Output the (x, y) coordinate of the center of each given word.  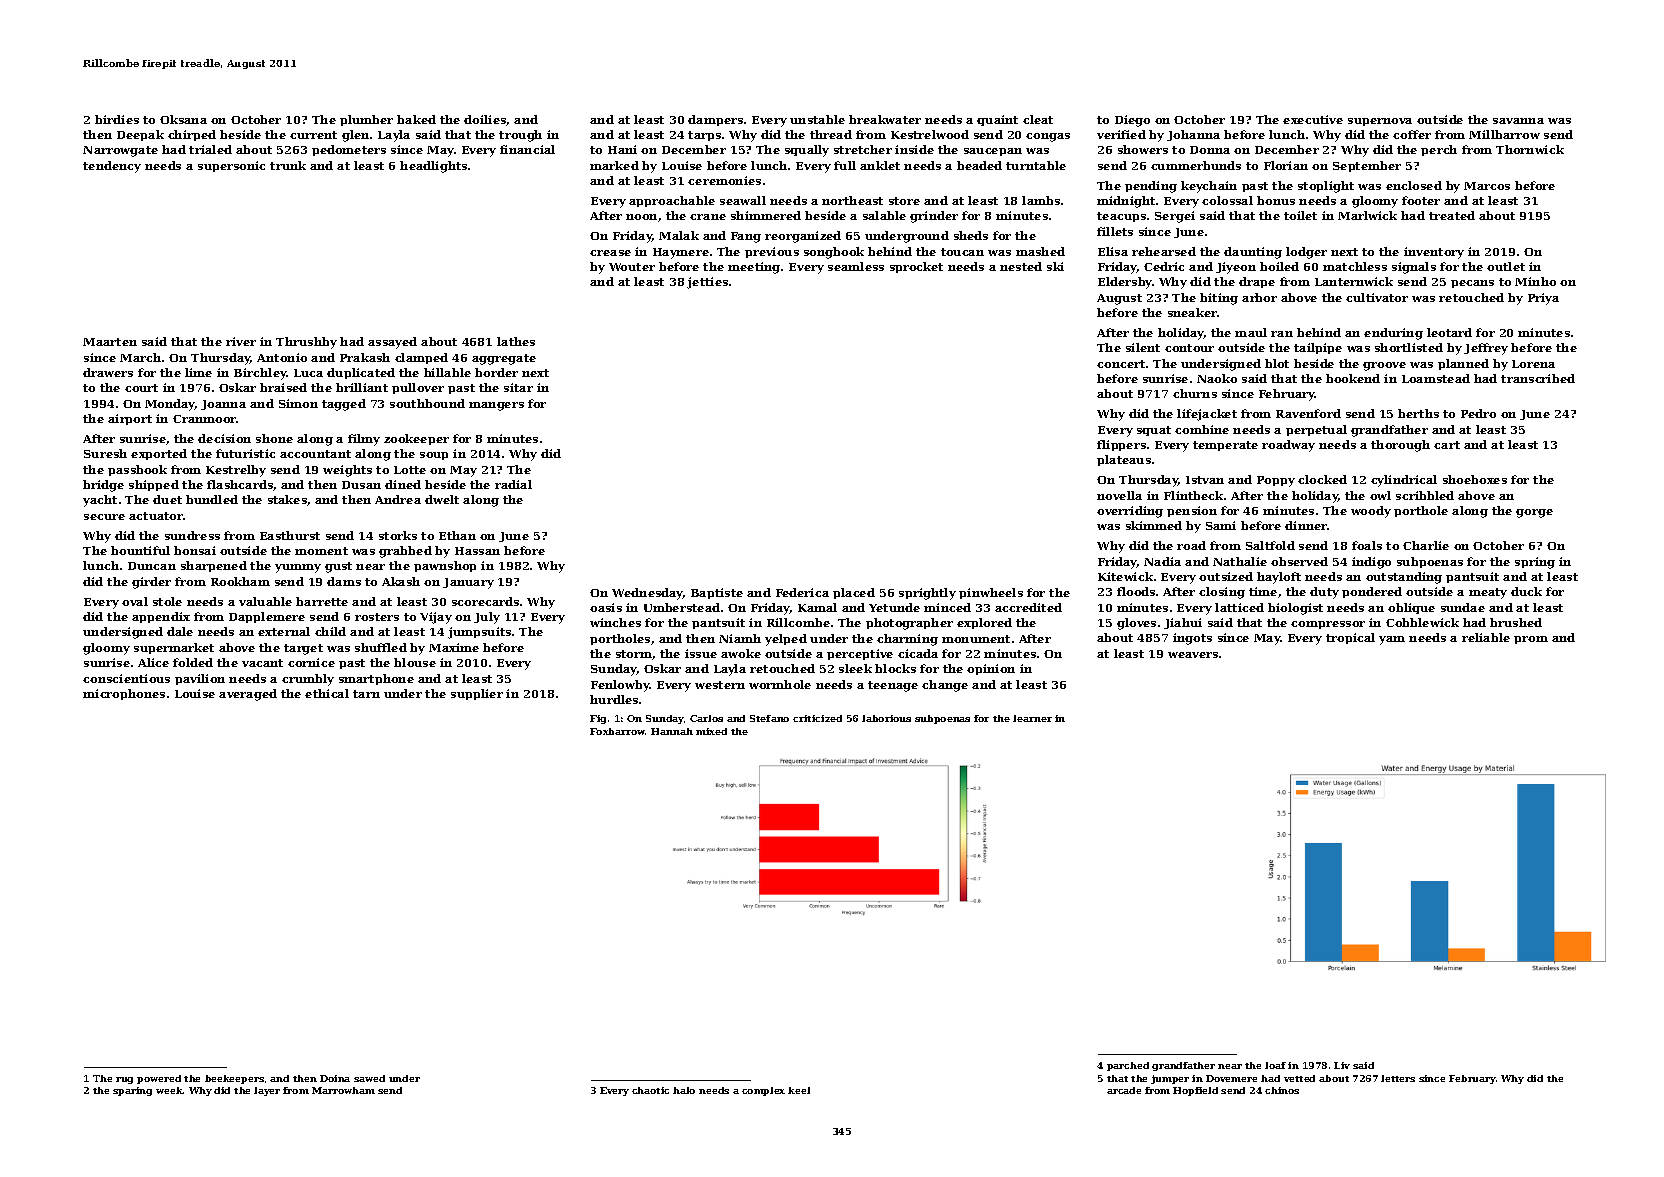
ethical (327, 693)
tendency (112, 167)
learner (1032, 718)
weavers (1193, 655)
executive (1313, 119)
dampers (715, 120)
